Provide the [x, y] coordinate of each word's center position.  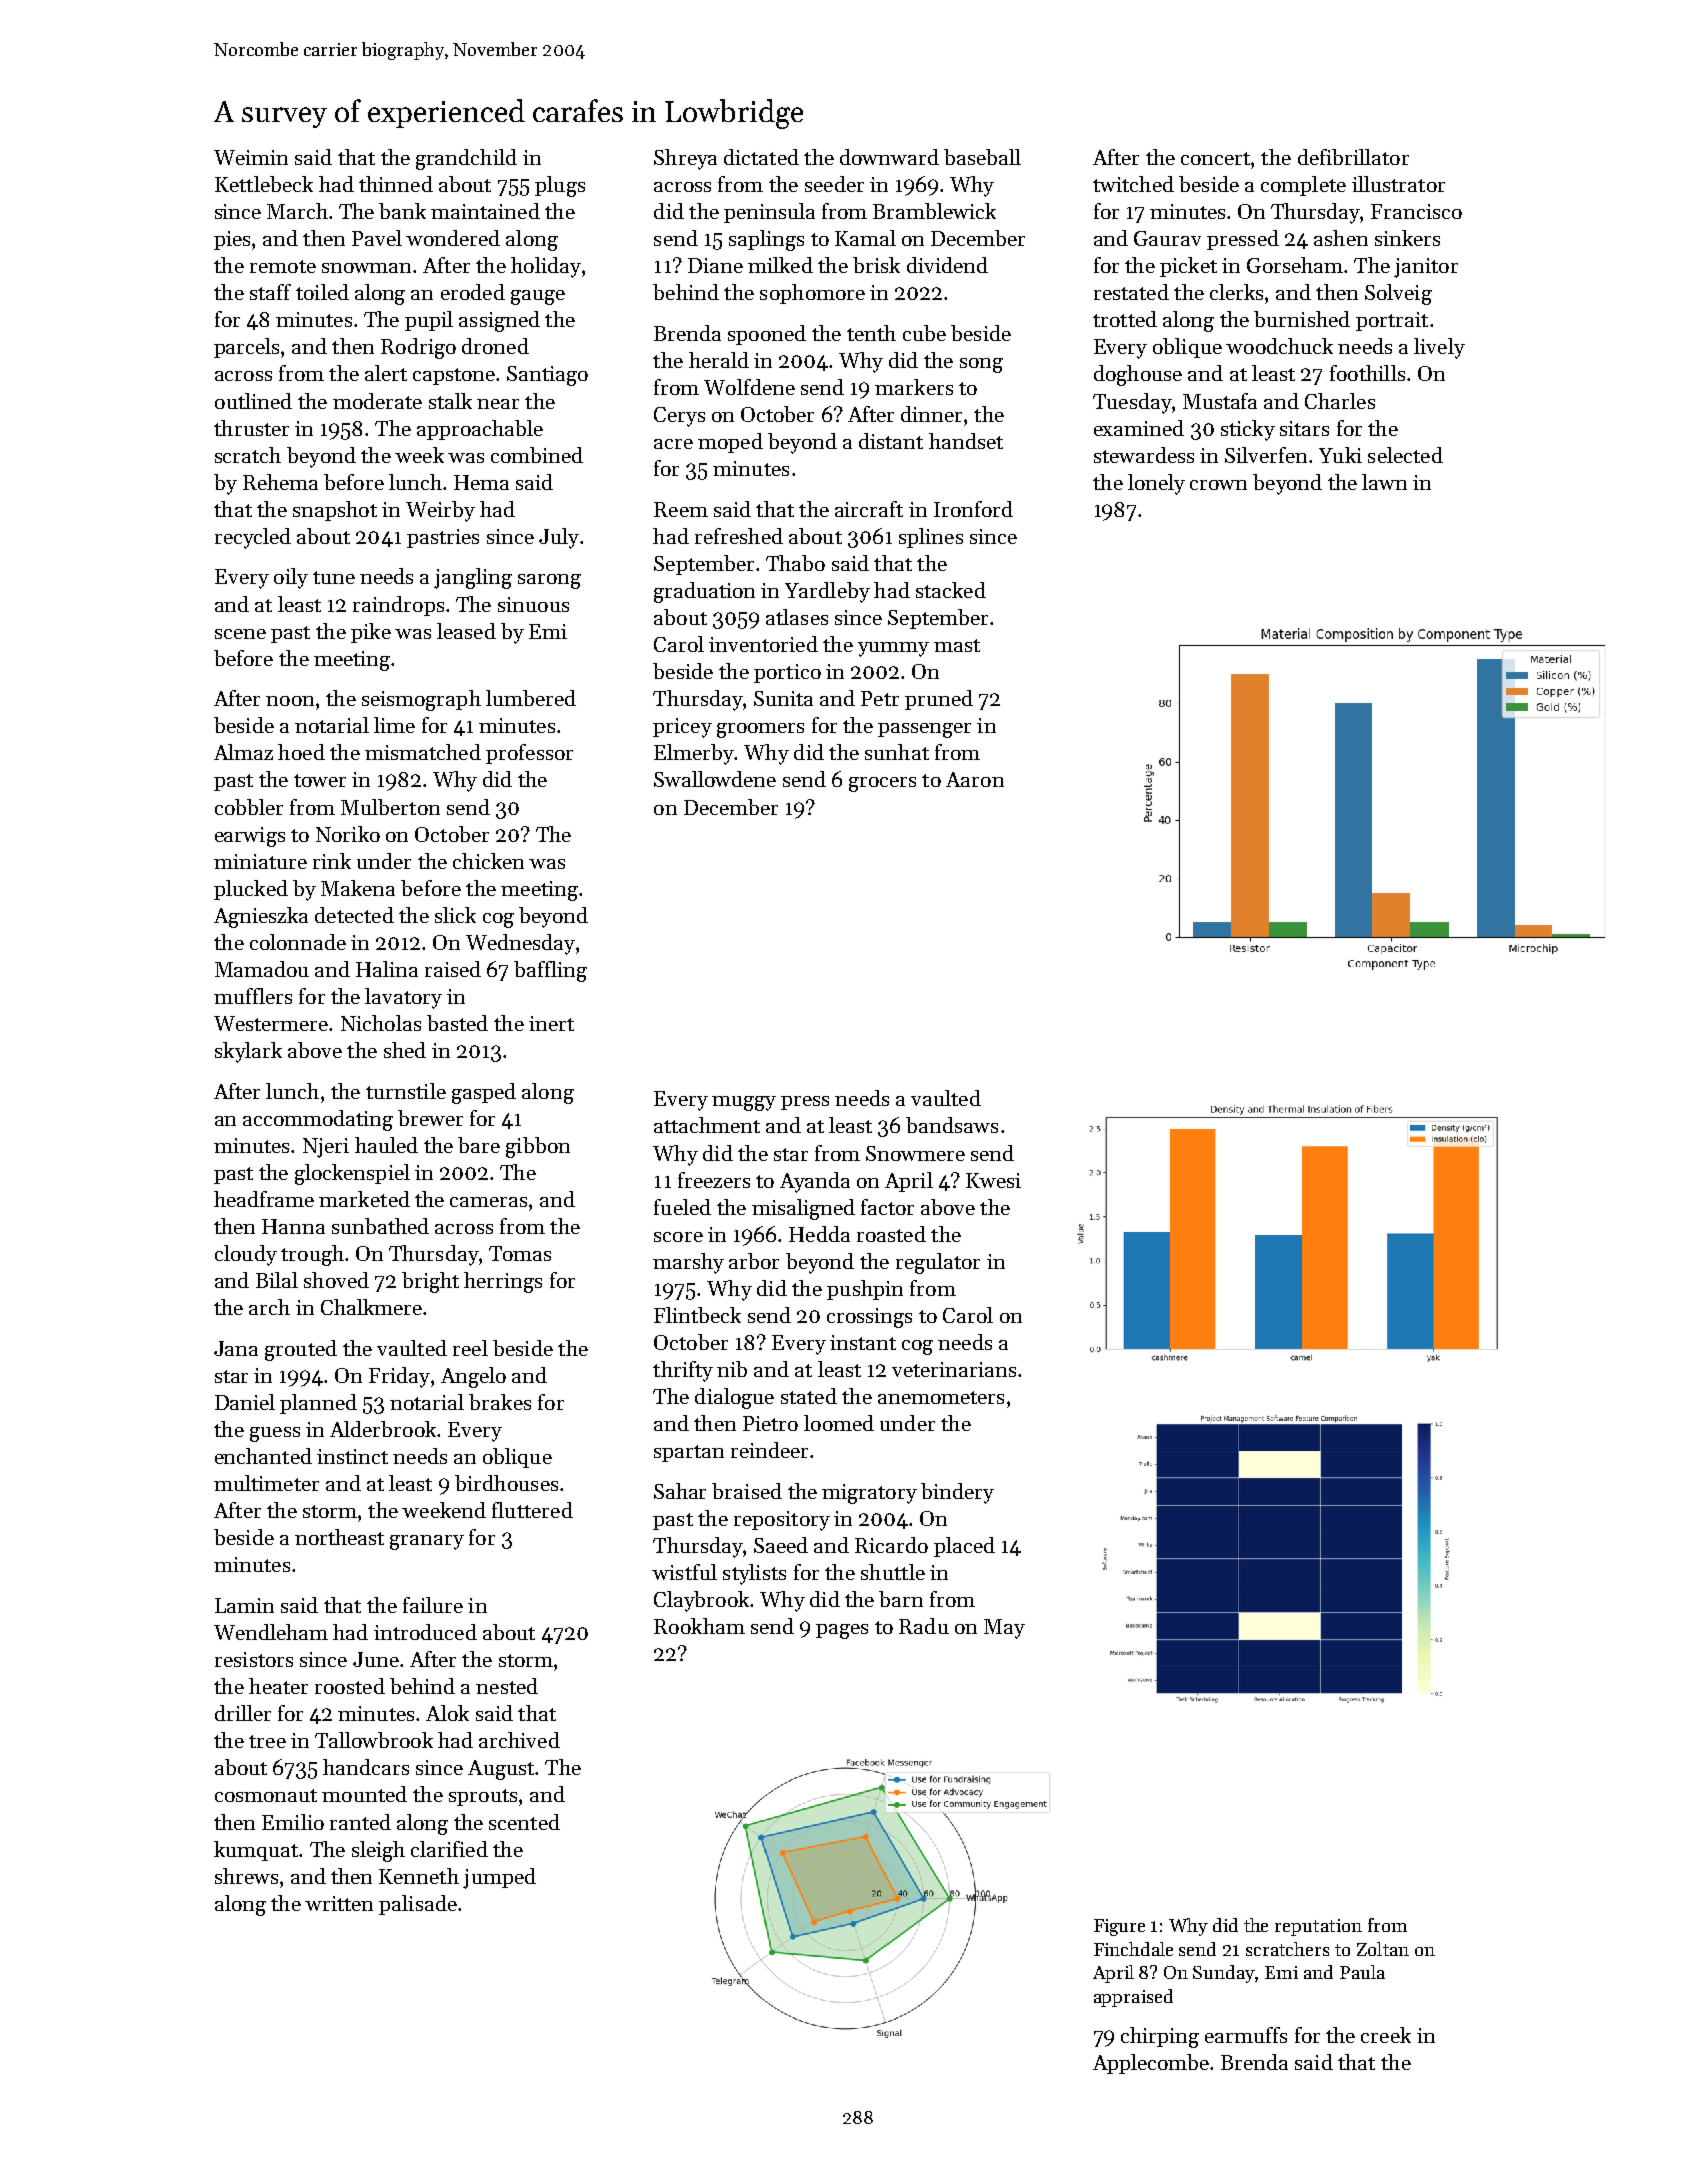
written [339, 1903]
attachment [707, 1125]
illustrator [1398, 184]
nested [507, 1686]
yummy [893, 649]
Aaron [975, 779]
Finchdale [1133, 1949]
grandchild [466, 159]
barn [901, 1599]
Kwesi [993, 1180]
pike [371, 633]
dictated [761, 157]
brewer [430, 1118]
